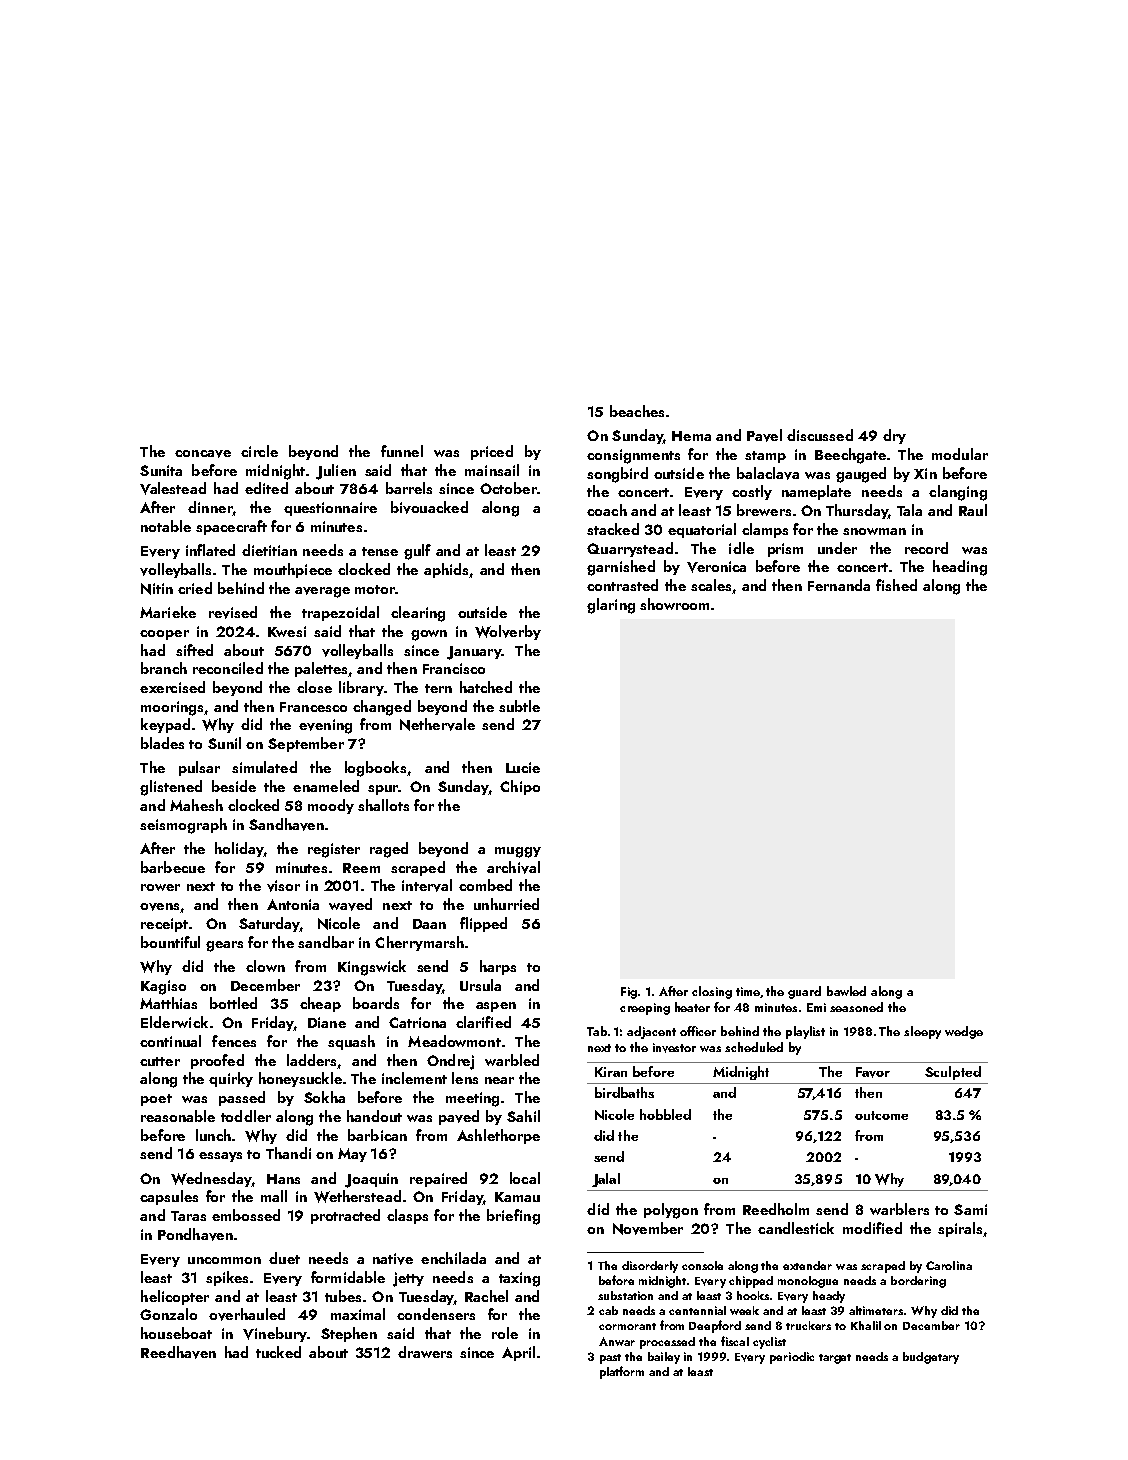 Image resolution: width=1128 pixels, height=1460 pixels. Describe the element at coordinates (611, 1072) in the image. I see `Kiran` at that location.
